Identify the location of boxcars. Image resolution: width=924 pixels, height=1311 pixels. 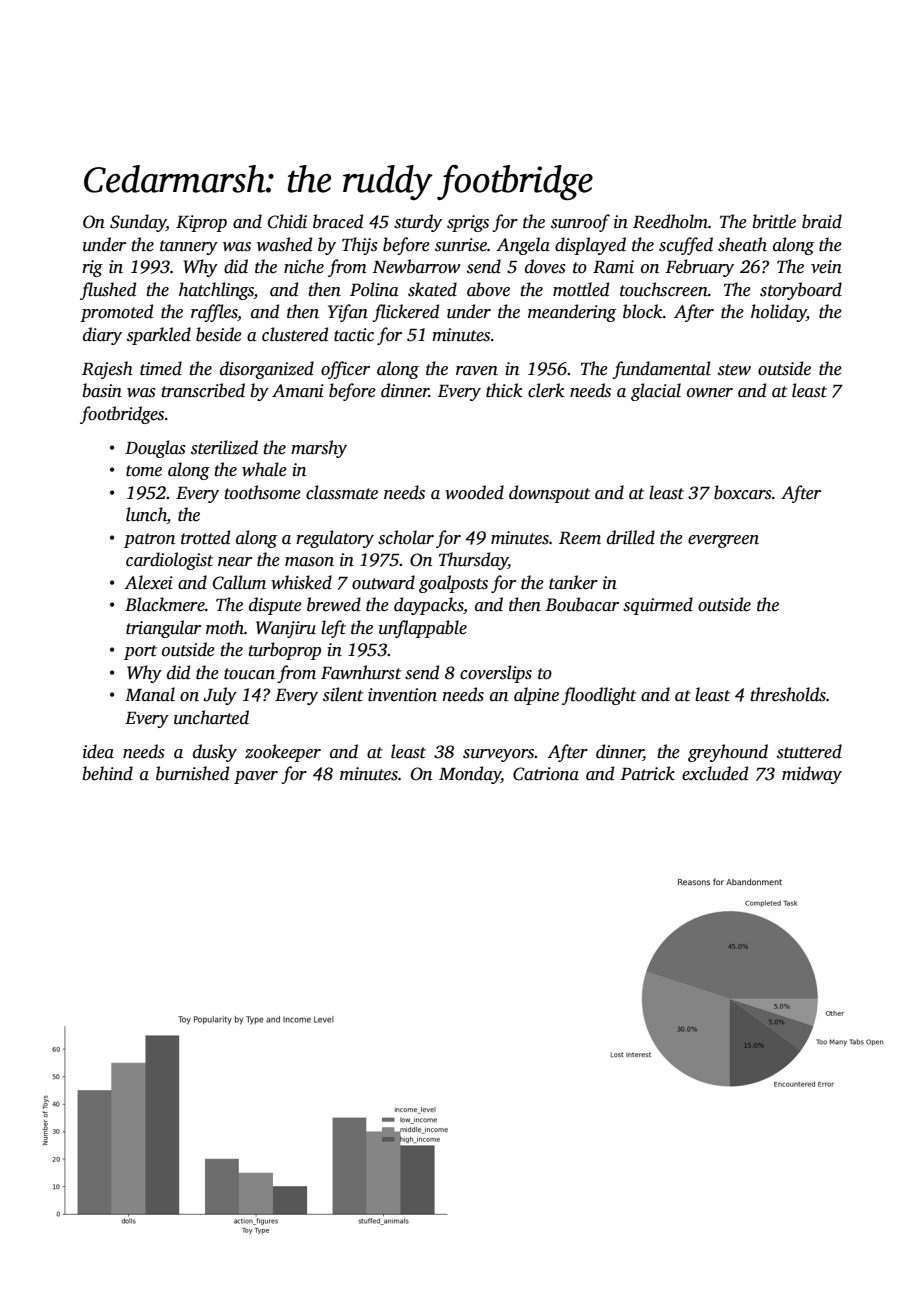
(743, 492).
